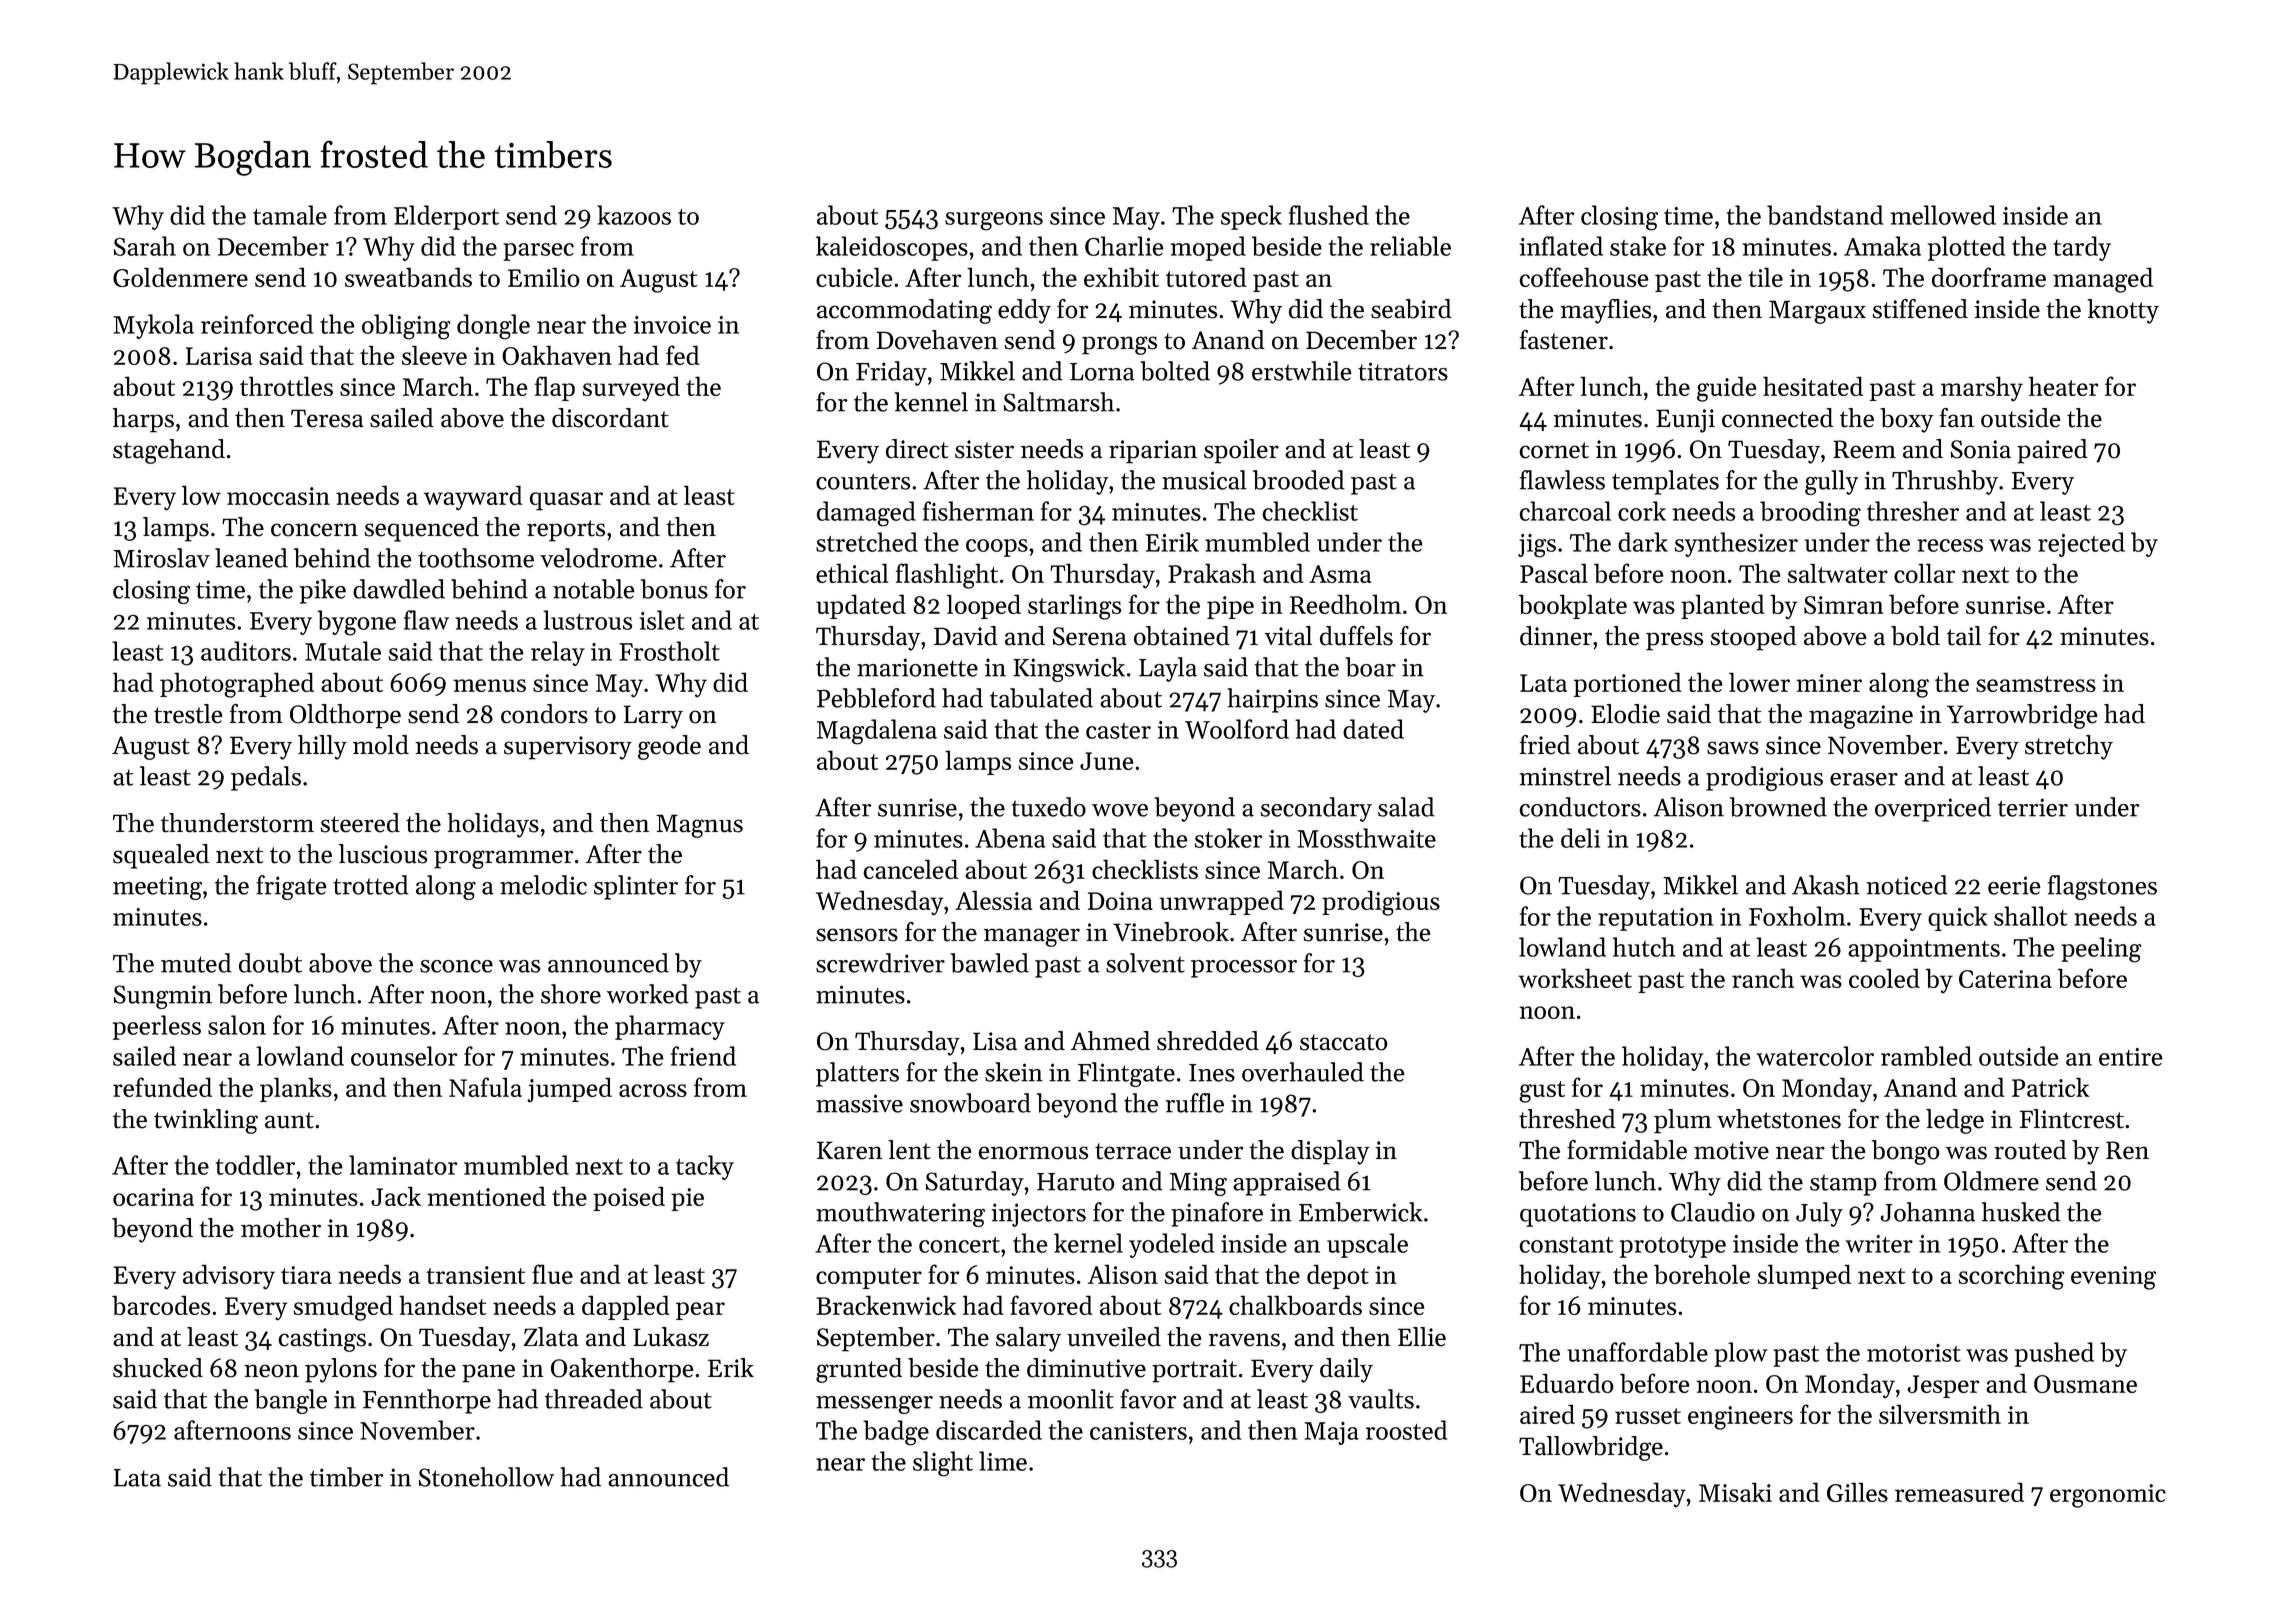 Image resolution: width=2282 pixels, height=1614 pixels. What do you see at coordinates (270, 963) in the document?
I see `doubt` at bounding box center [270, 963].
